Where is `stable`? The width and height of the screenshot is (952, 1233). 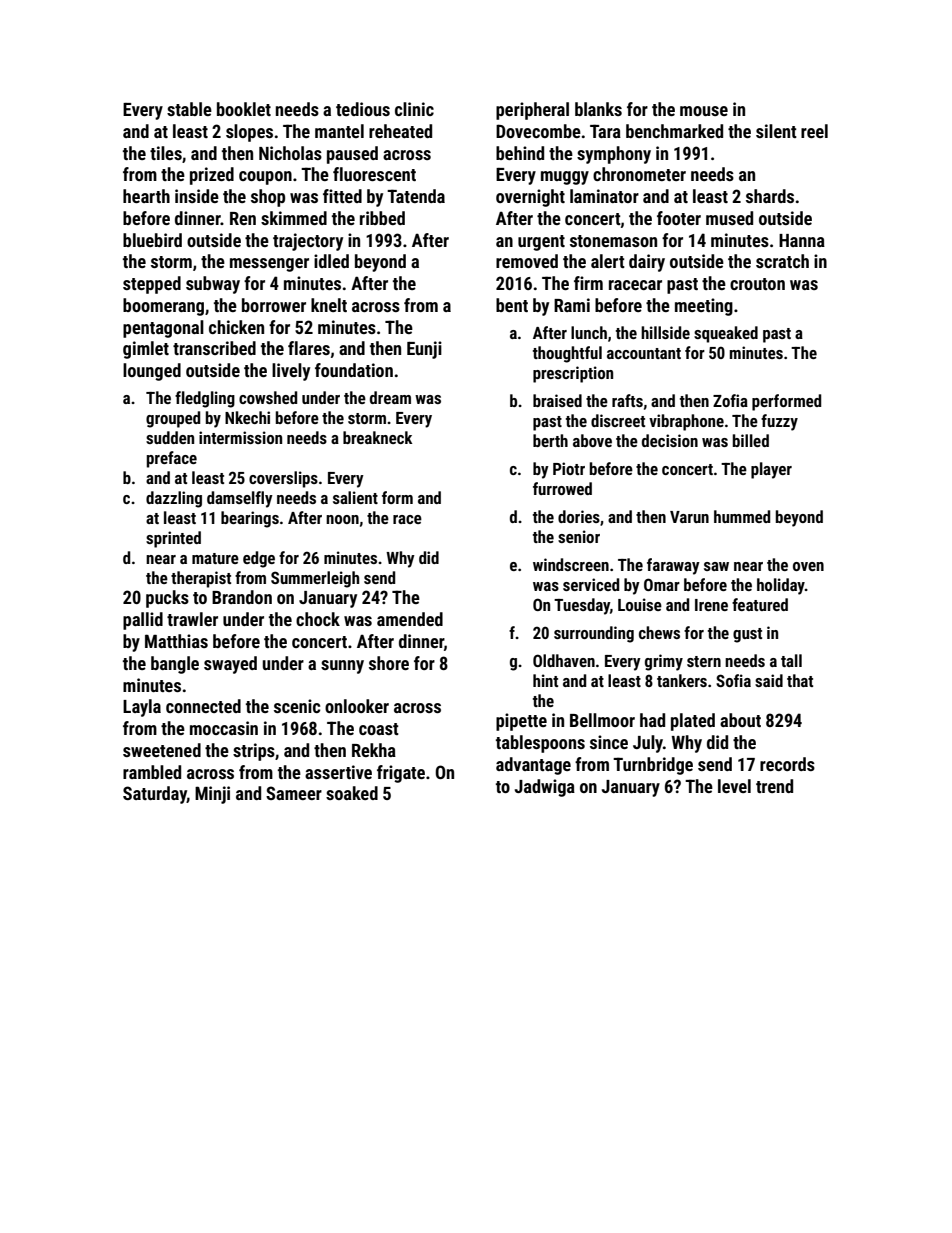
stable is located at coordinates (189, 109).
